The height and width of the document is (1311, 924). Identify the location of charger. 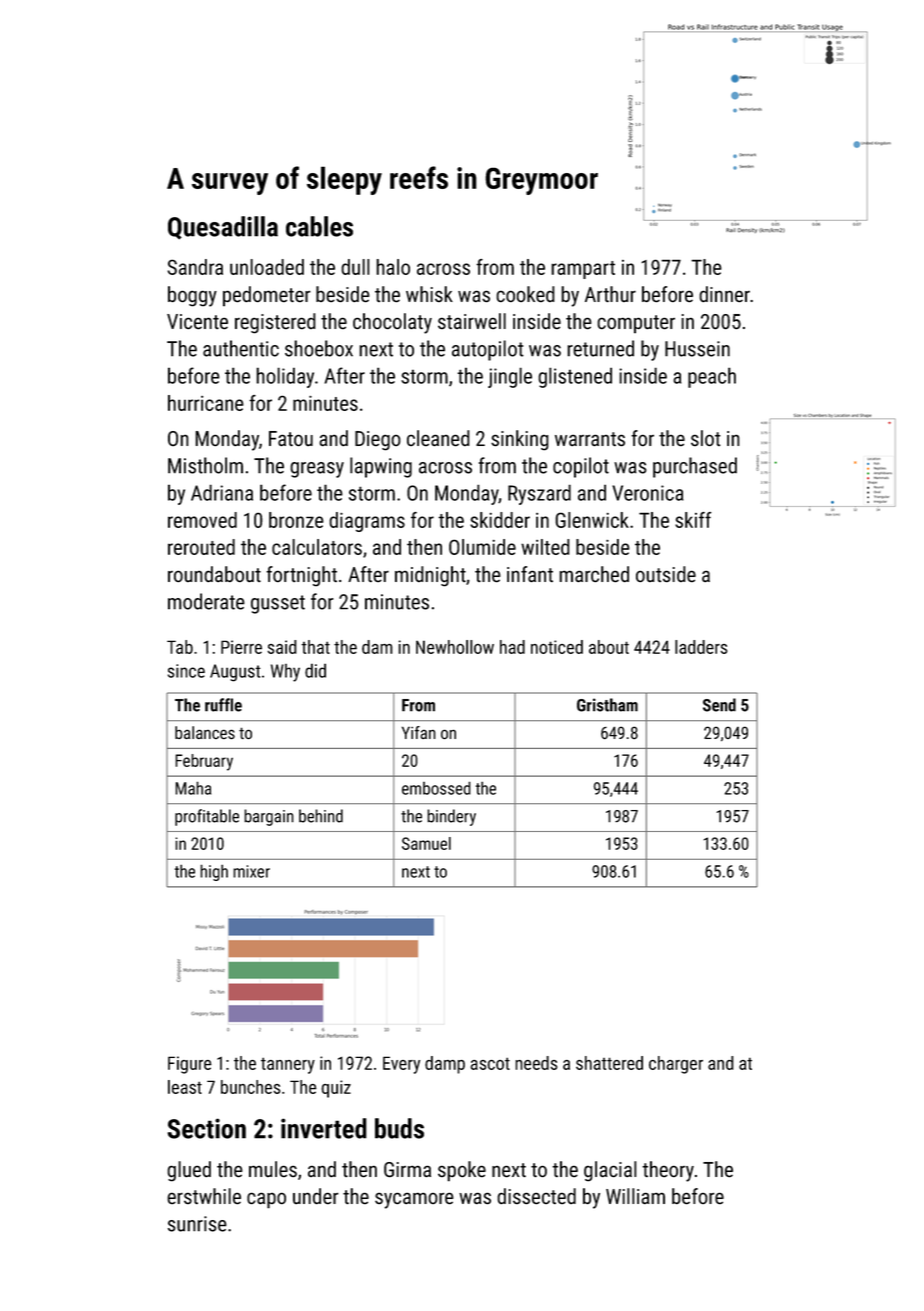
(676, 1065).
